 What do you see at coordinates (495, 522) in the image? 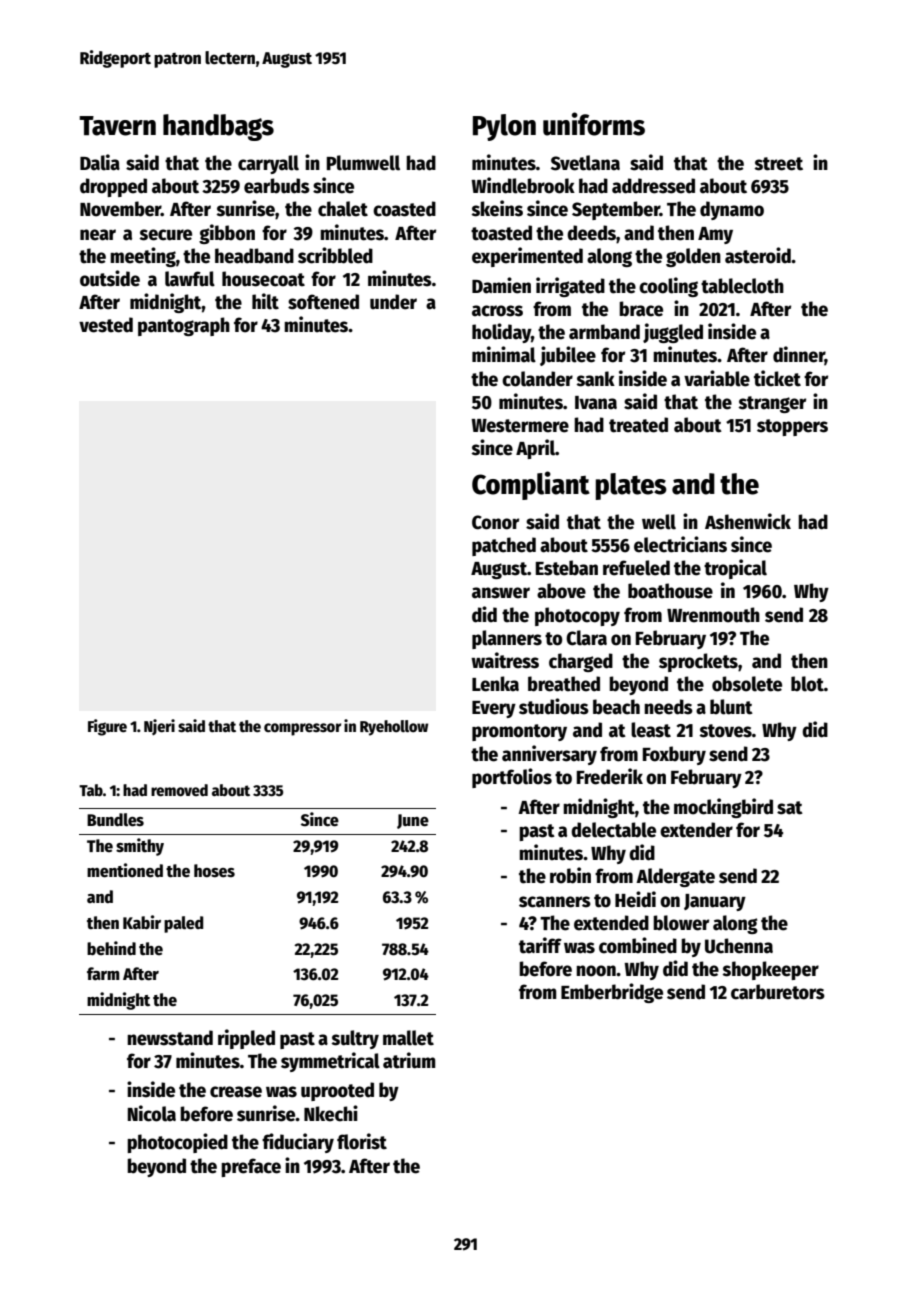
I see `Conor` at bounding box center [495, 522].
